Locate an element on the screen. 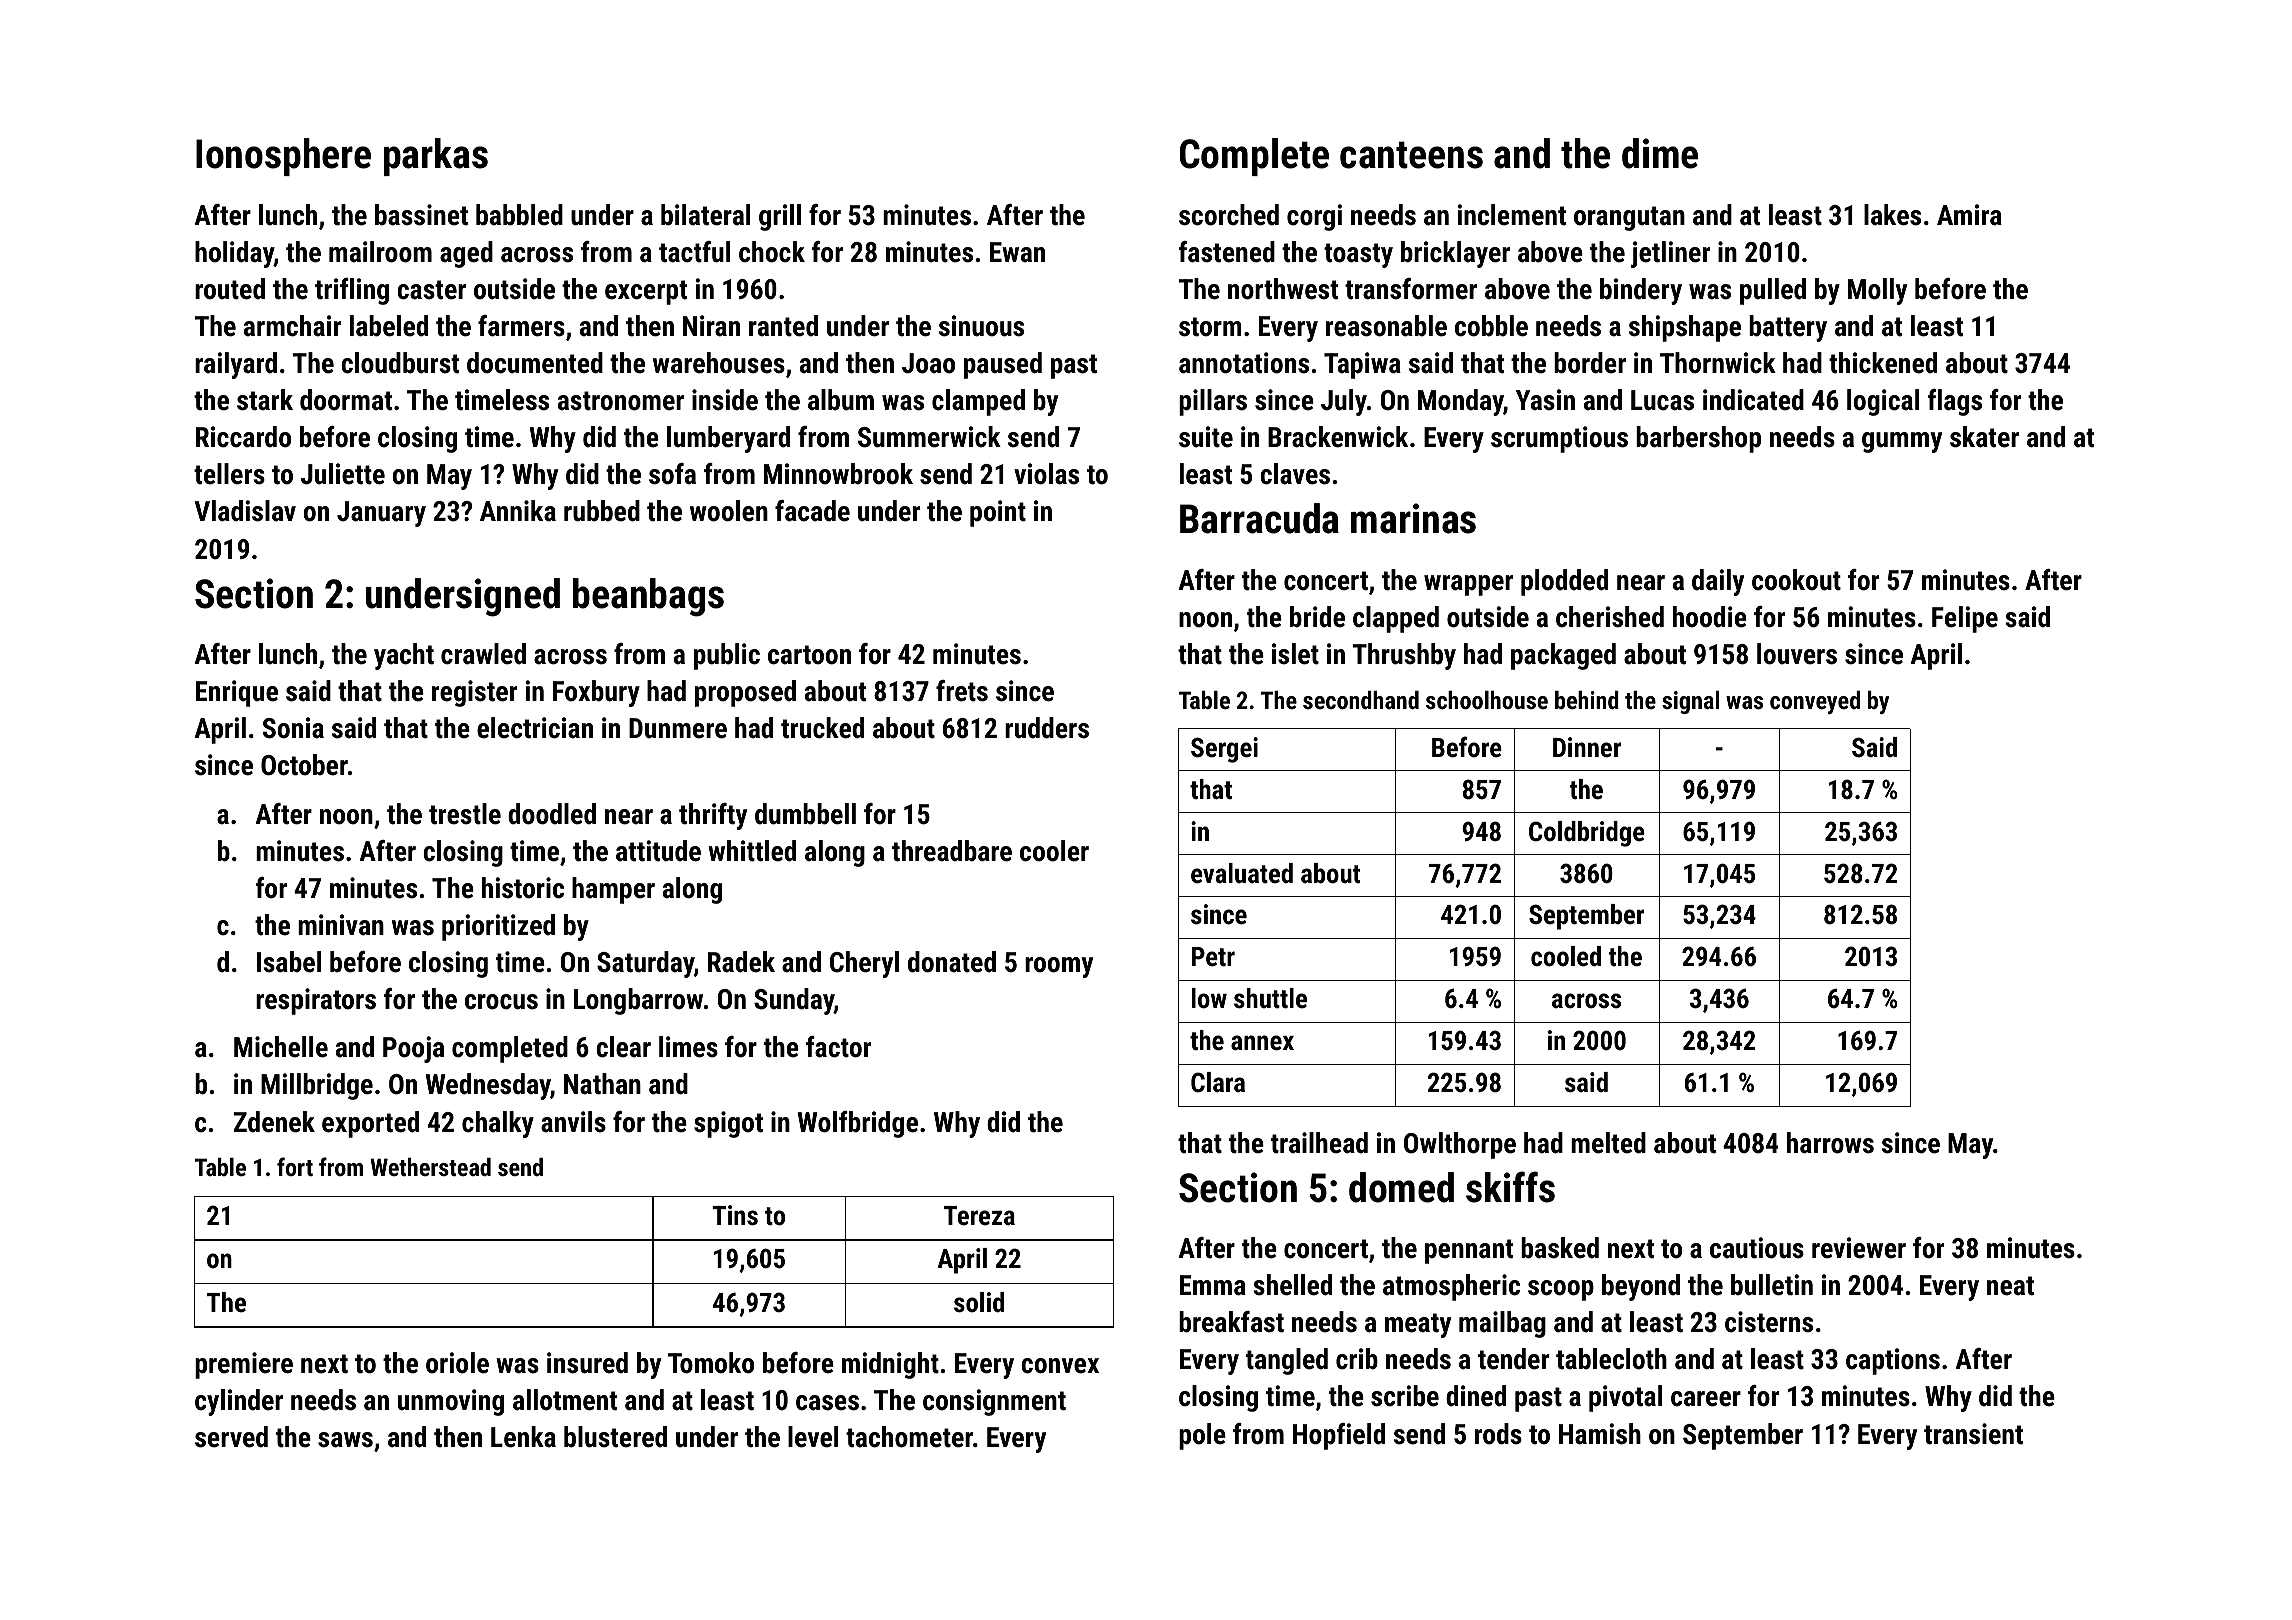 The image size is (2292, 1620). scorched is located at coordinates (1229, 215).
